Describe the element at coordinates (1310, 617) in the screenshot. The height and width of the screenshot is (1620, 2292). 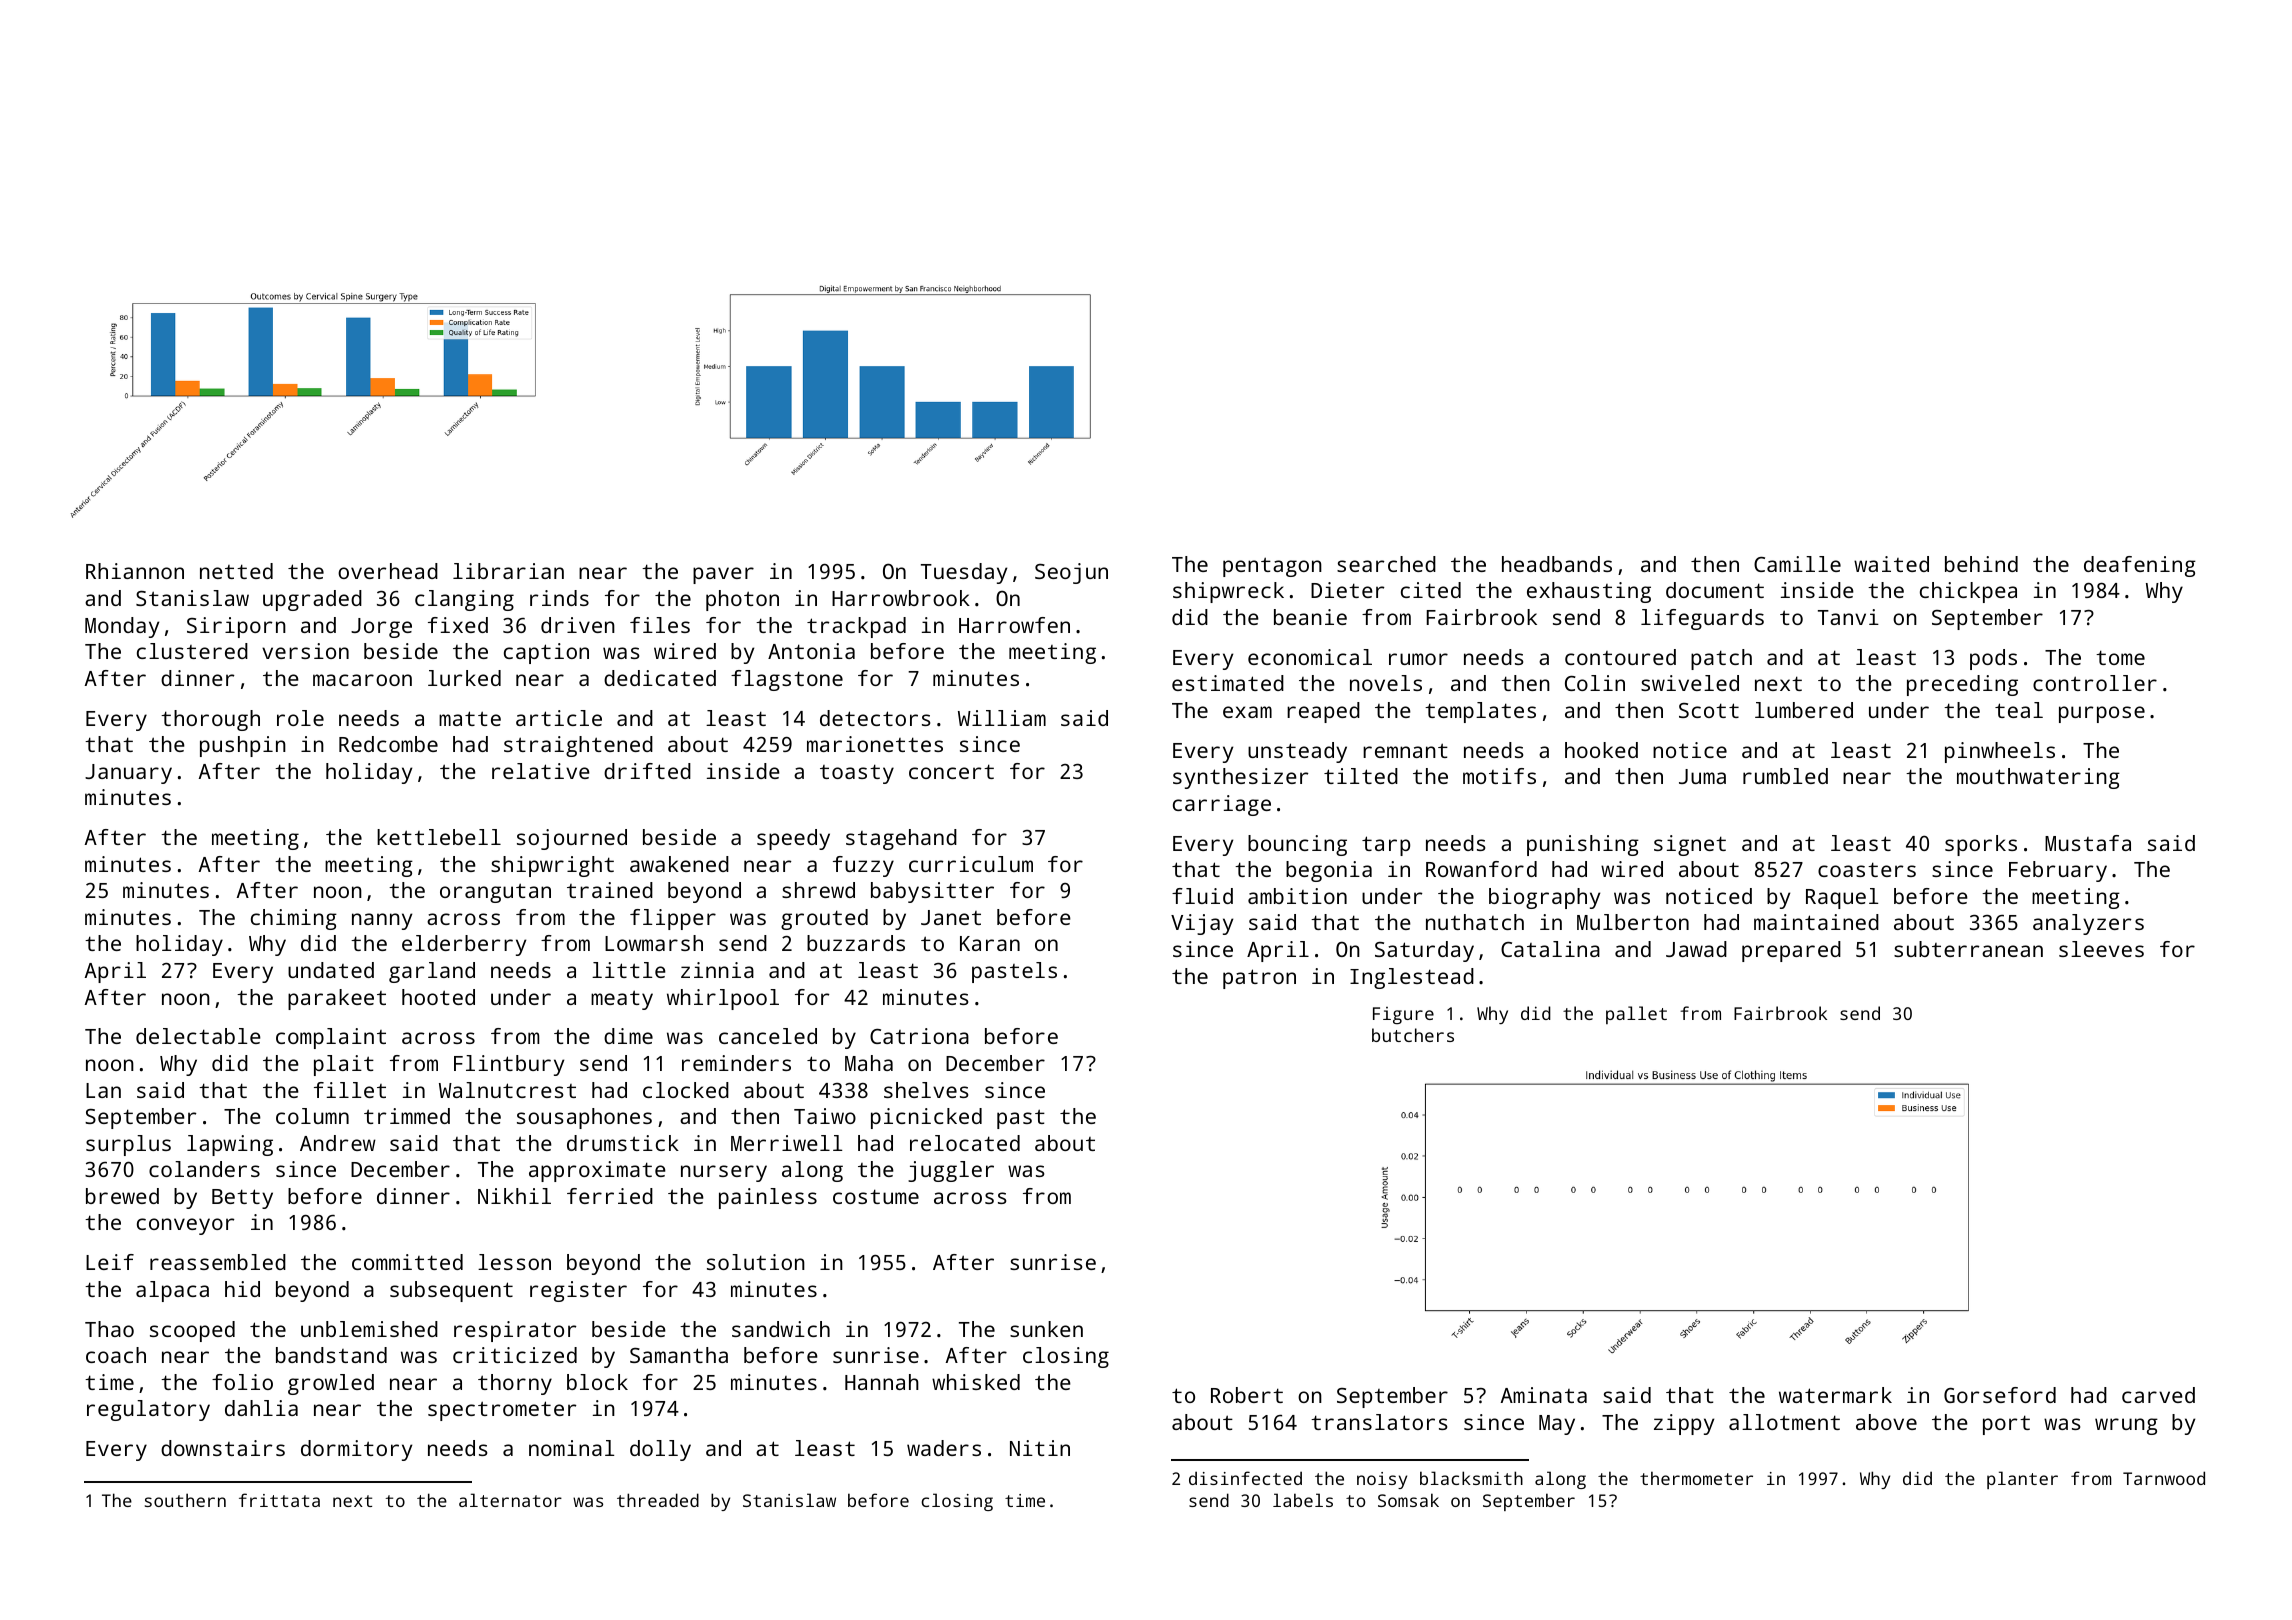
I see `beanie` at that location.
